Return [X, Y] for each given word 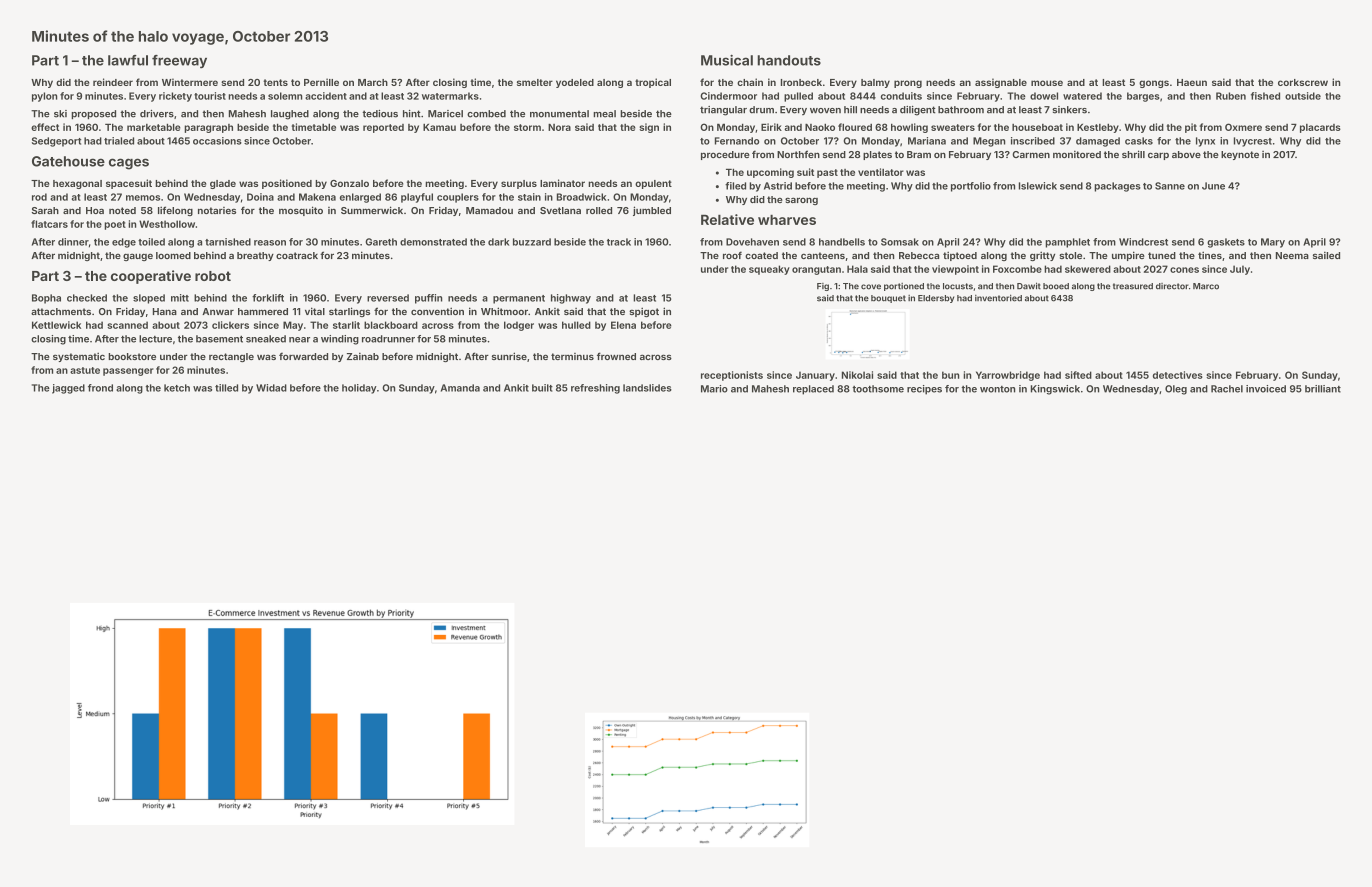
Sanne [1170, 186]
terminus [572, 356]
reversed [388, 298]
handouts [789, 60]
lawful [128, 60]
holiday [359, 389]
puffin [428, 299]
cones [1184, 270]
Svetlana [560, 210]
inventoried [998, 298]
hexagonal [77, 184]
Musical [727, 60]
